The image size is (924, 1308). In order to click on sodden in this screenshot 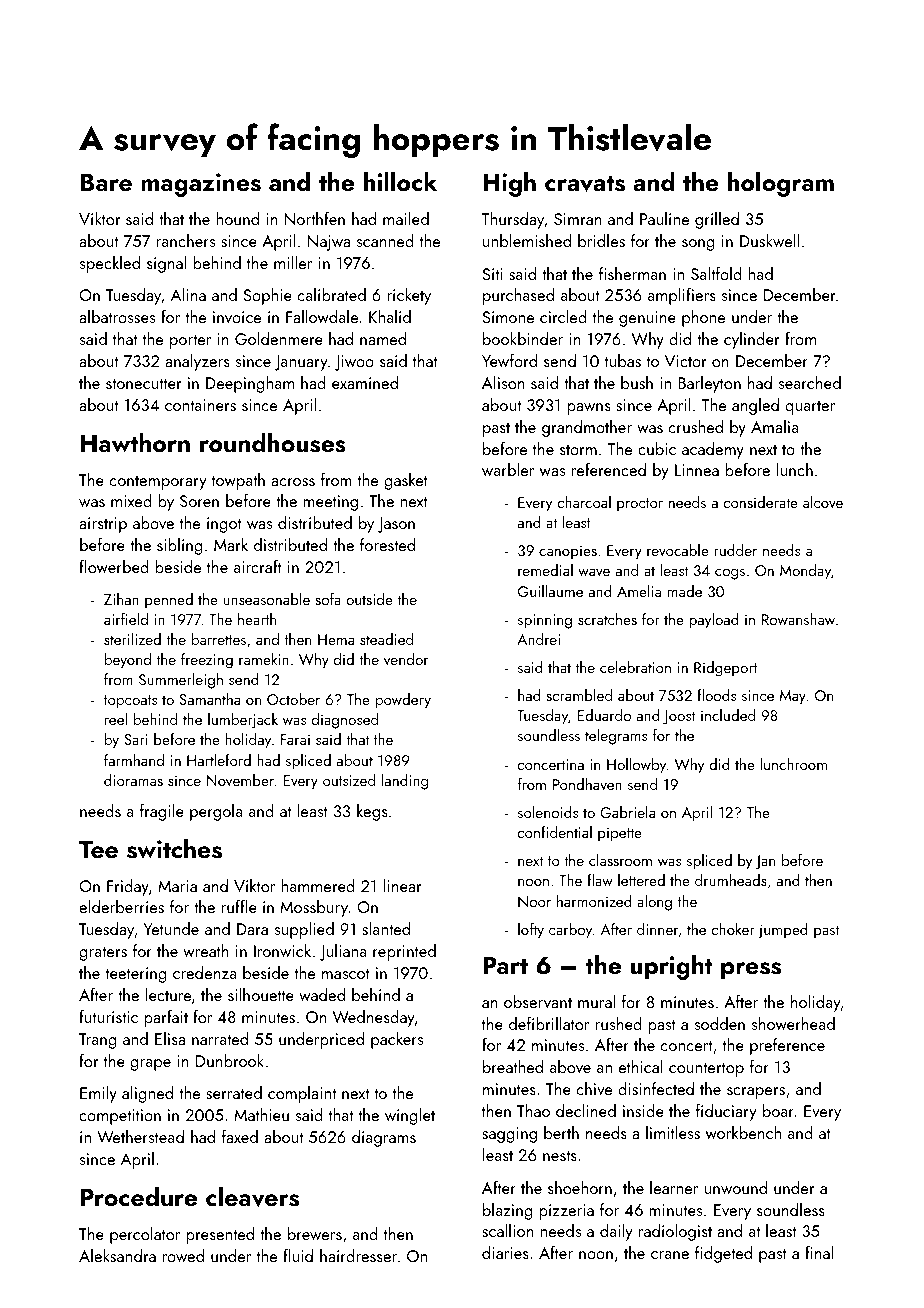, I will do `click(720, 1023)`.
